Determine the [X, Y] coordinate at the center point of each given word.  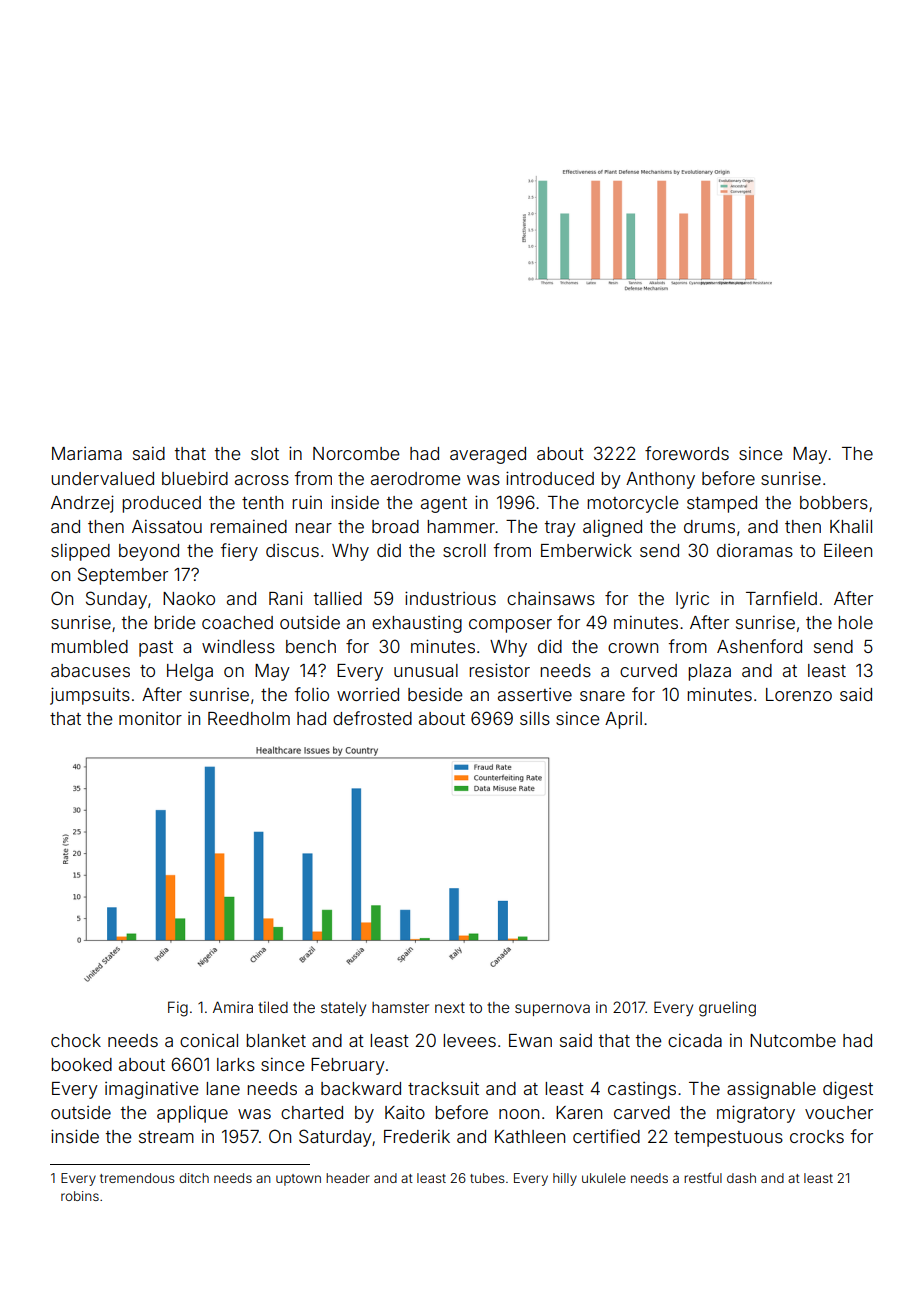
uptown [298, 1180]
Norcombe [356, 453]
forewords [687, 453]
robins [80, 1196]
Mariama [87, 453]
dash [741, 1178]
